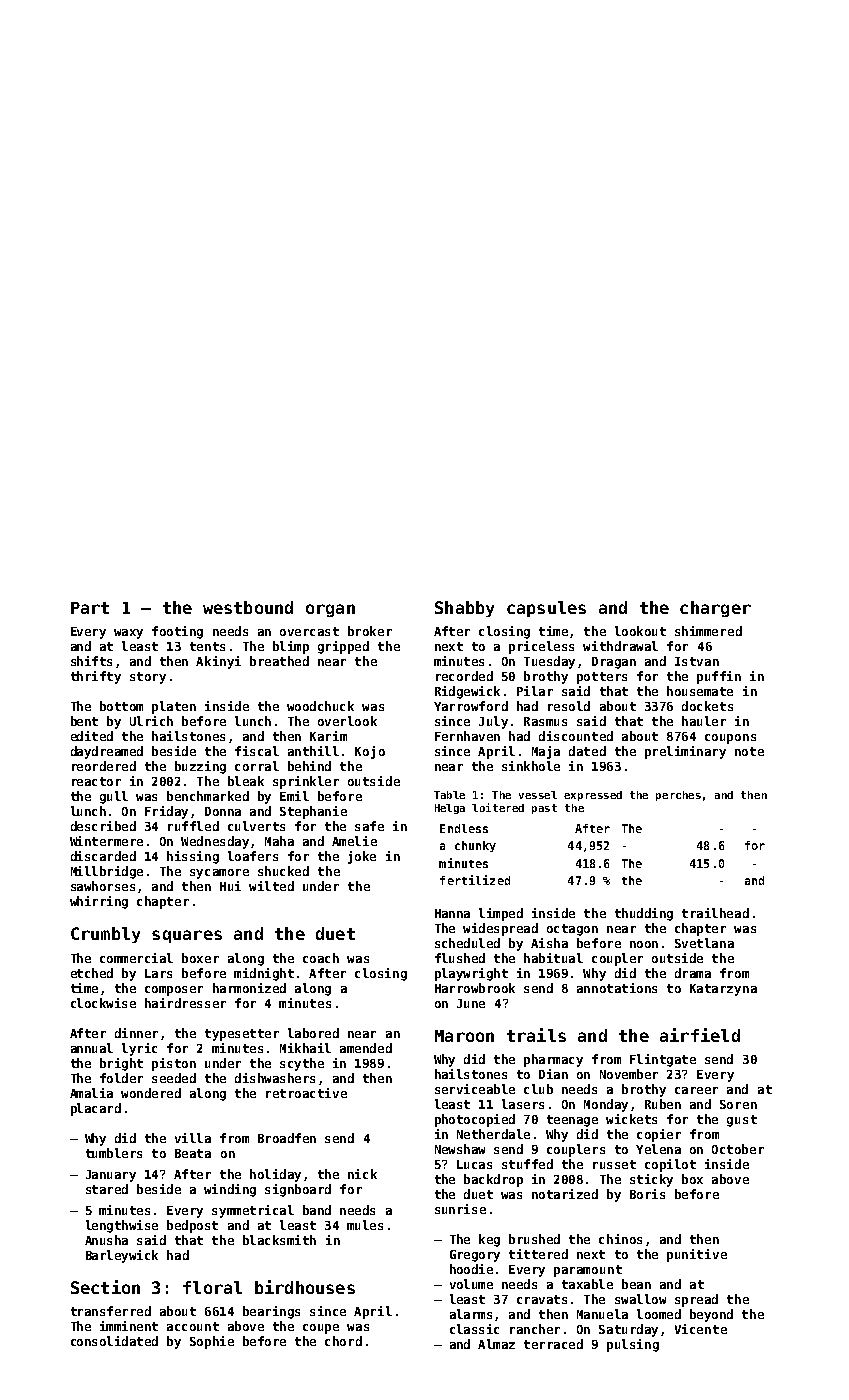 The height and width of the page is (1400, 849). What do you see at coordinates (174, 1078) in the page?
I see `seeded` at bounding box center [174, 1078].
